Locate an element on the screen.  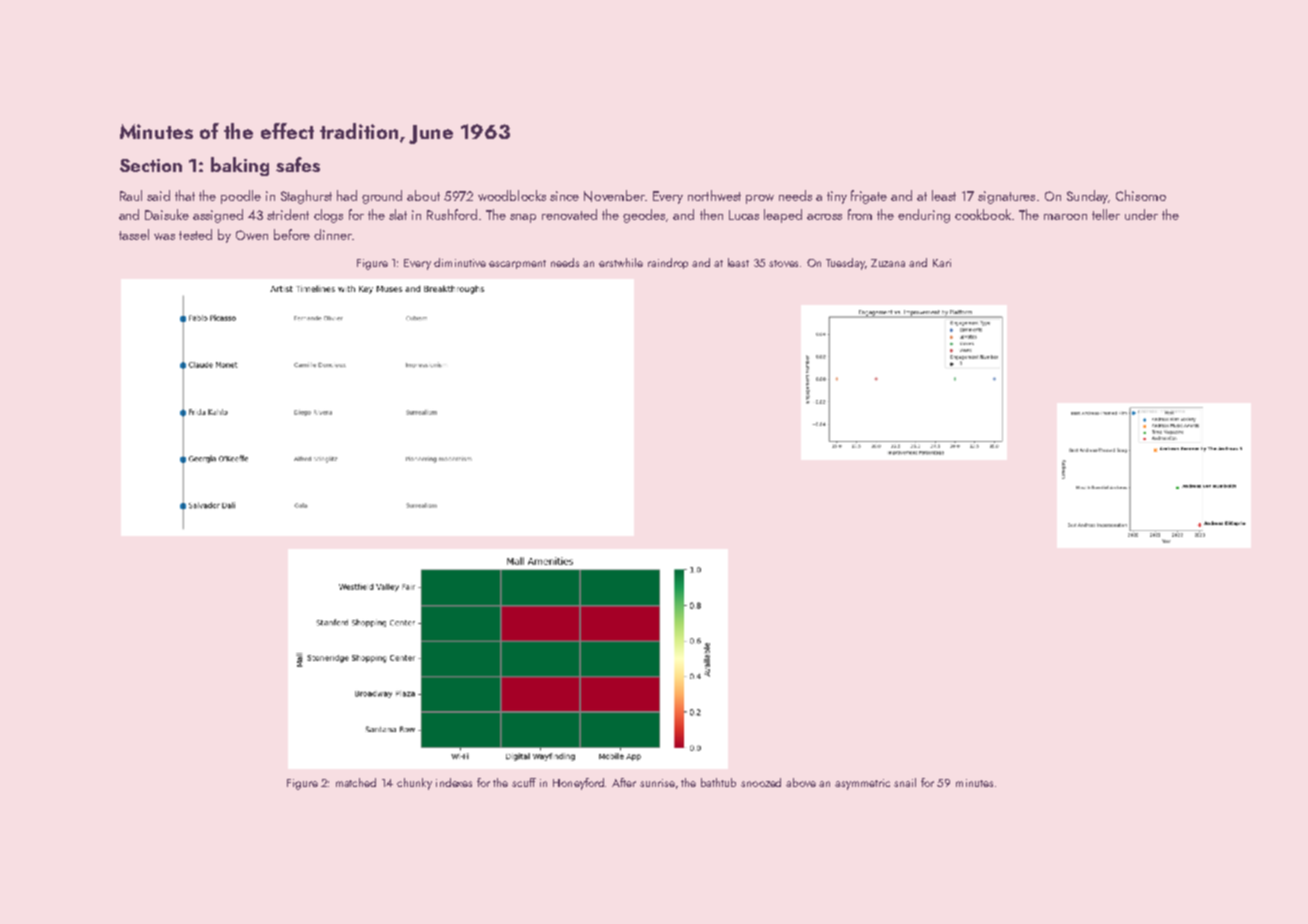
stoves is located at coordinates (783, 263).
